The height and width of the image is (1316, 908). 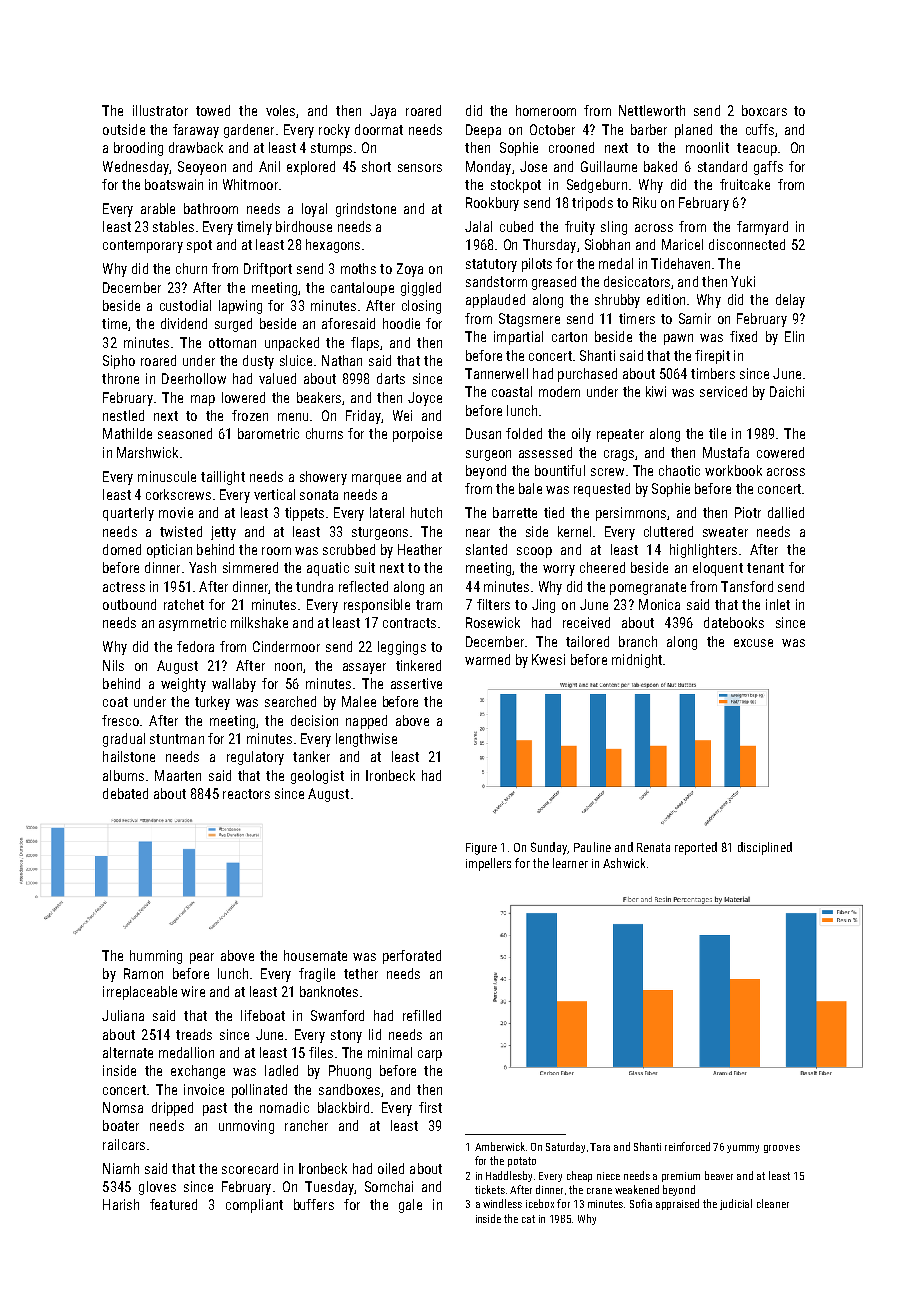 What do you see at coordinates (483, 131) in the image?
I see `Deepa` at bounding box center [483, 131].
